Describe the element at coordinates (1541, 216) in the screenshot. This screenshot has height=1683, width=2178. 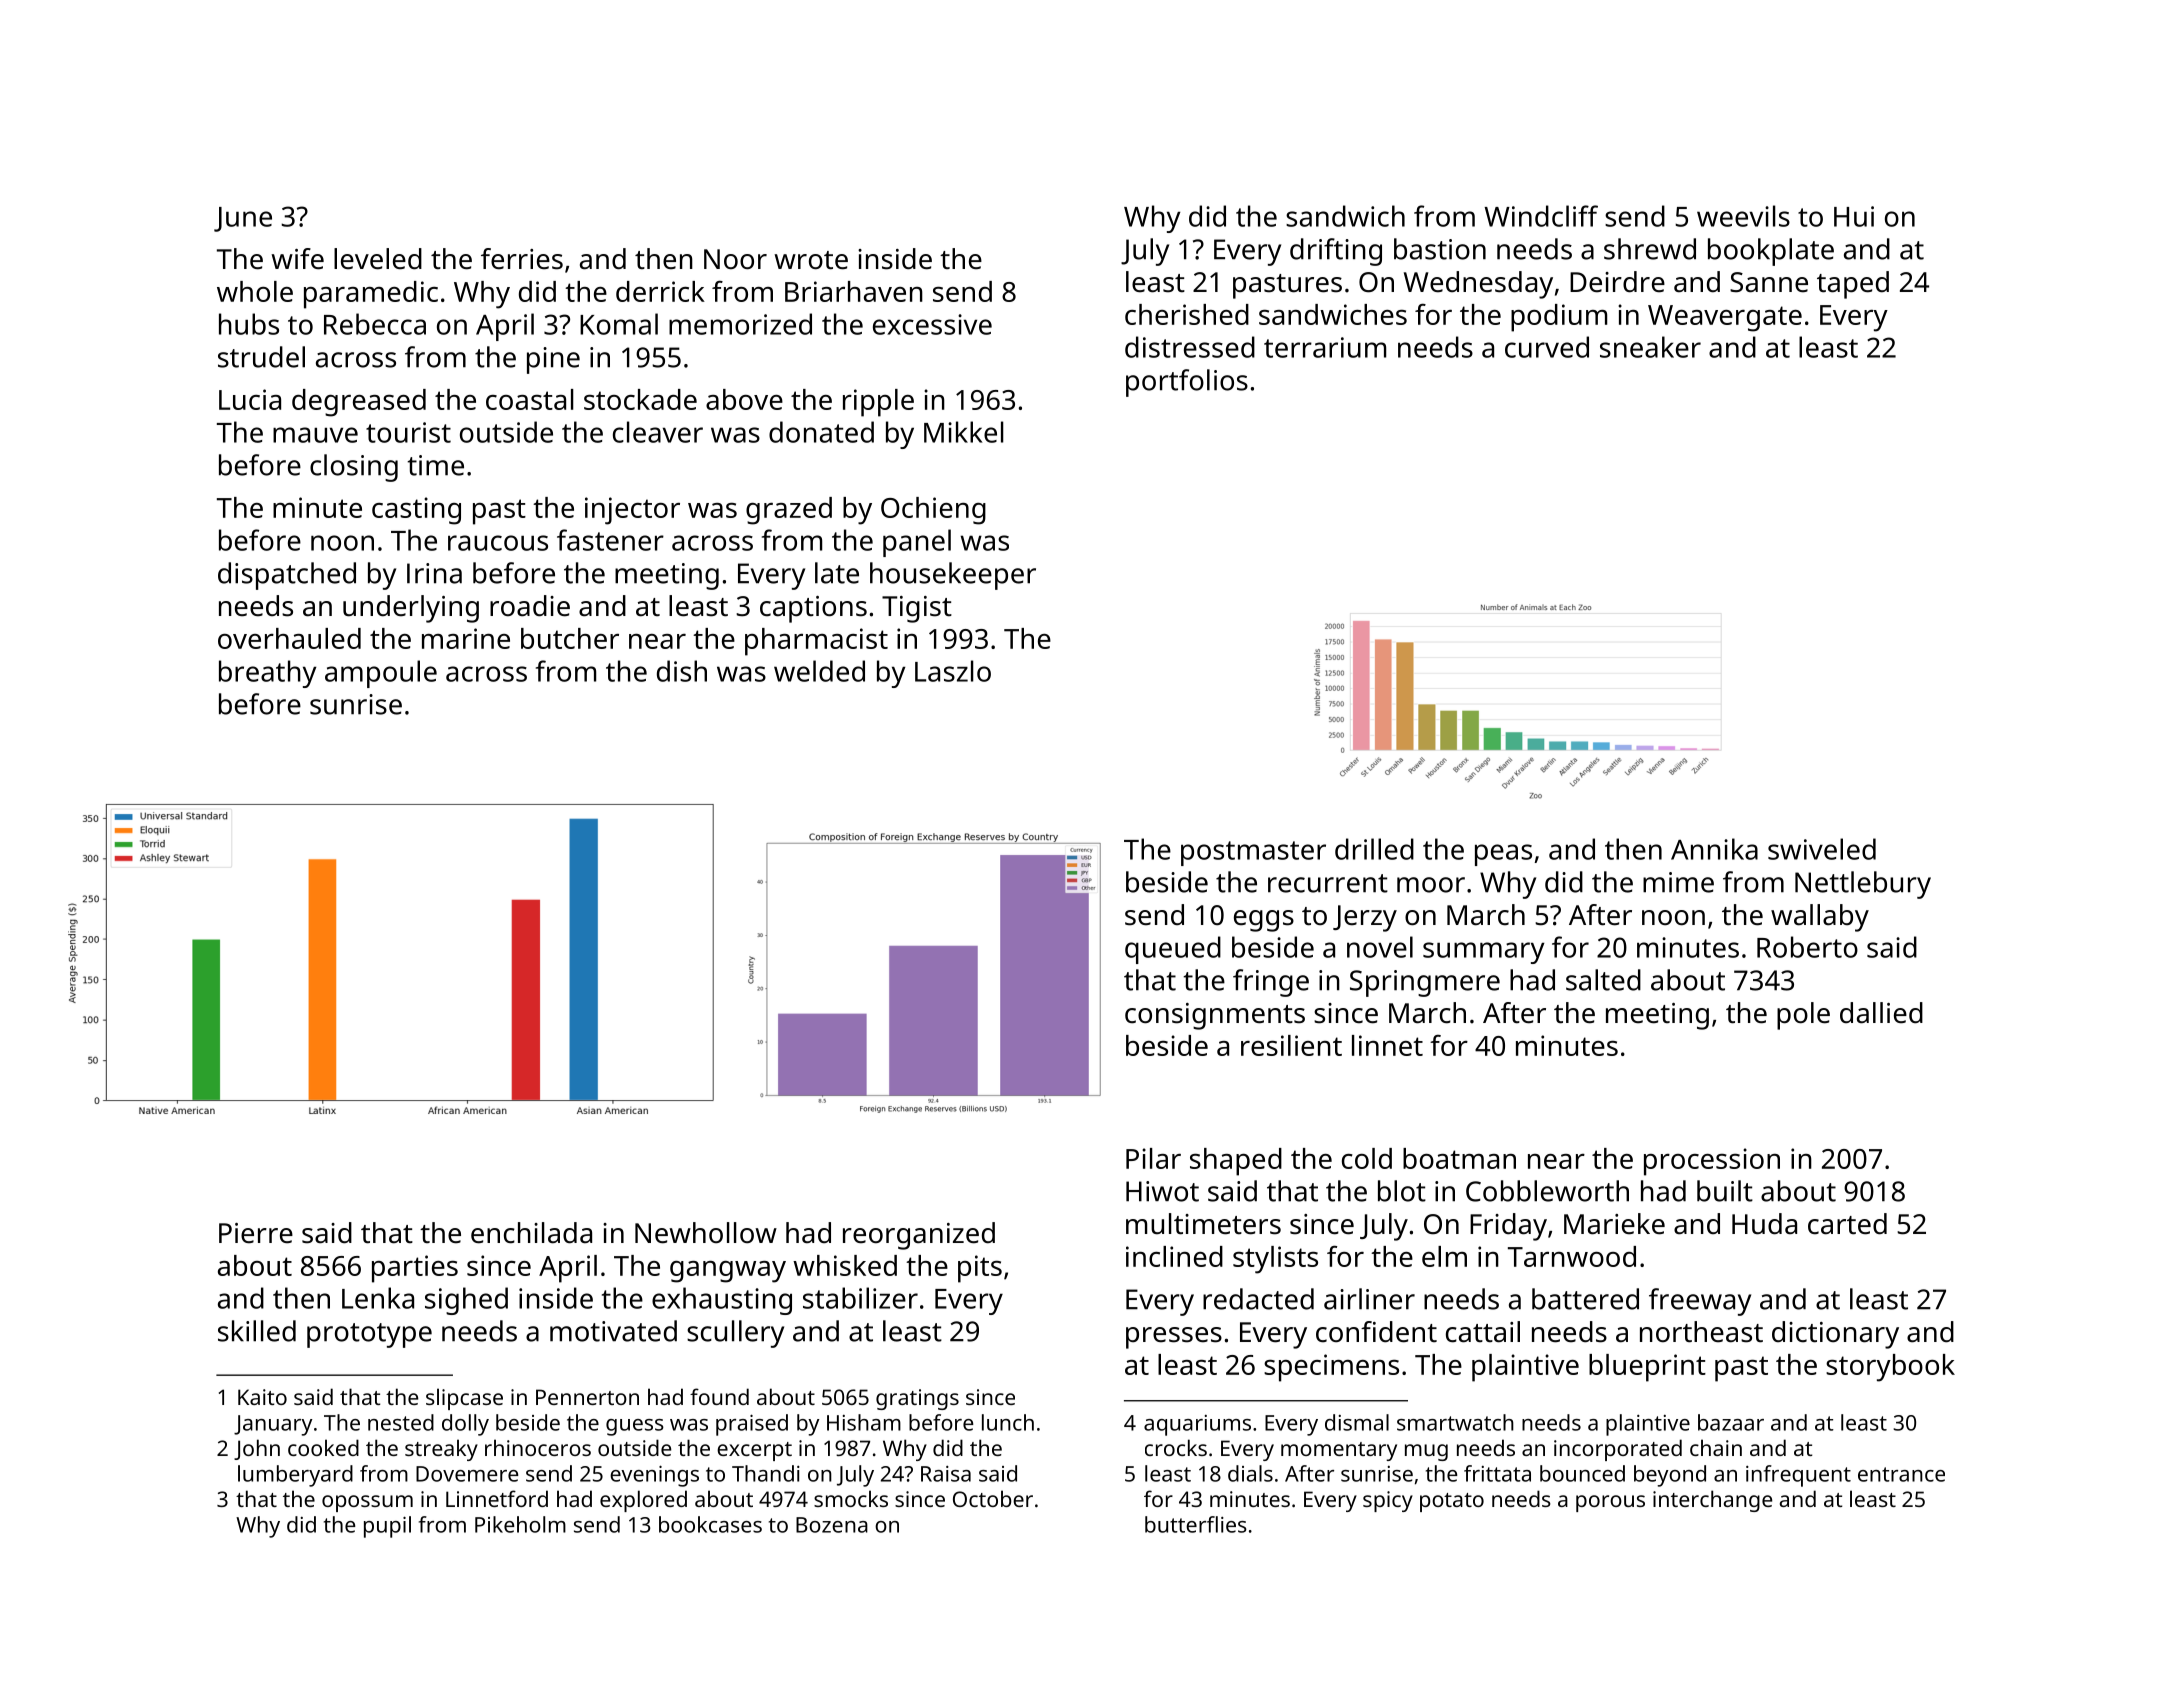
I see `Windcliff` at that location.
